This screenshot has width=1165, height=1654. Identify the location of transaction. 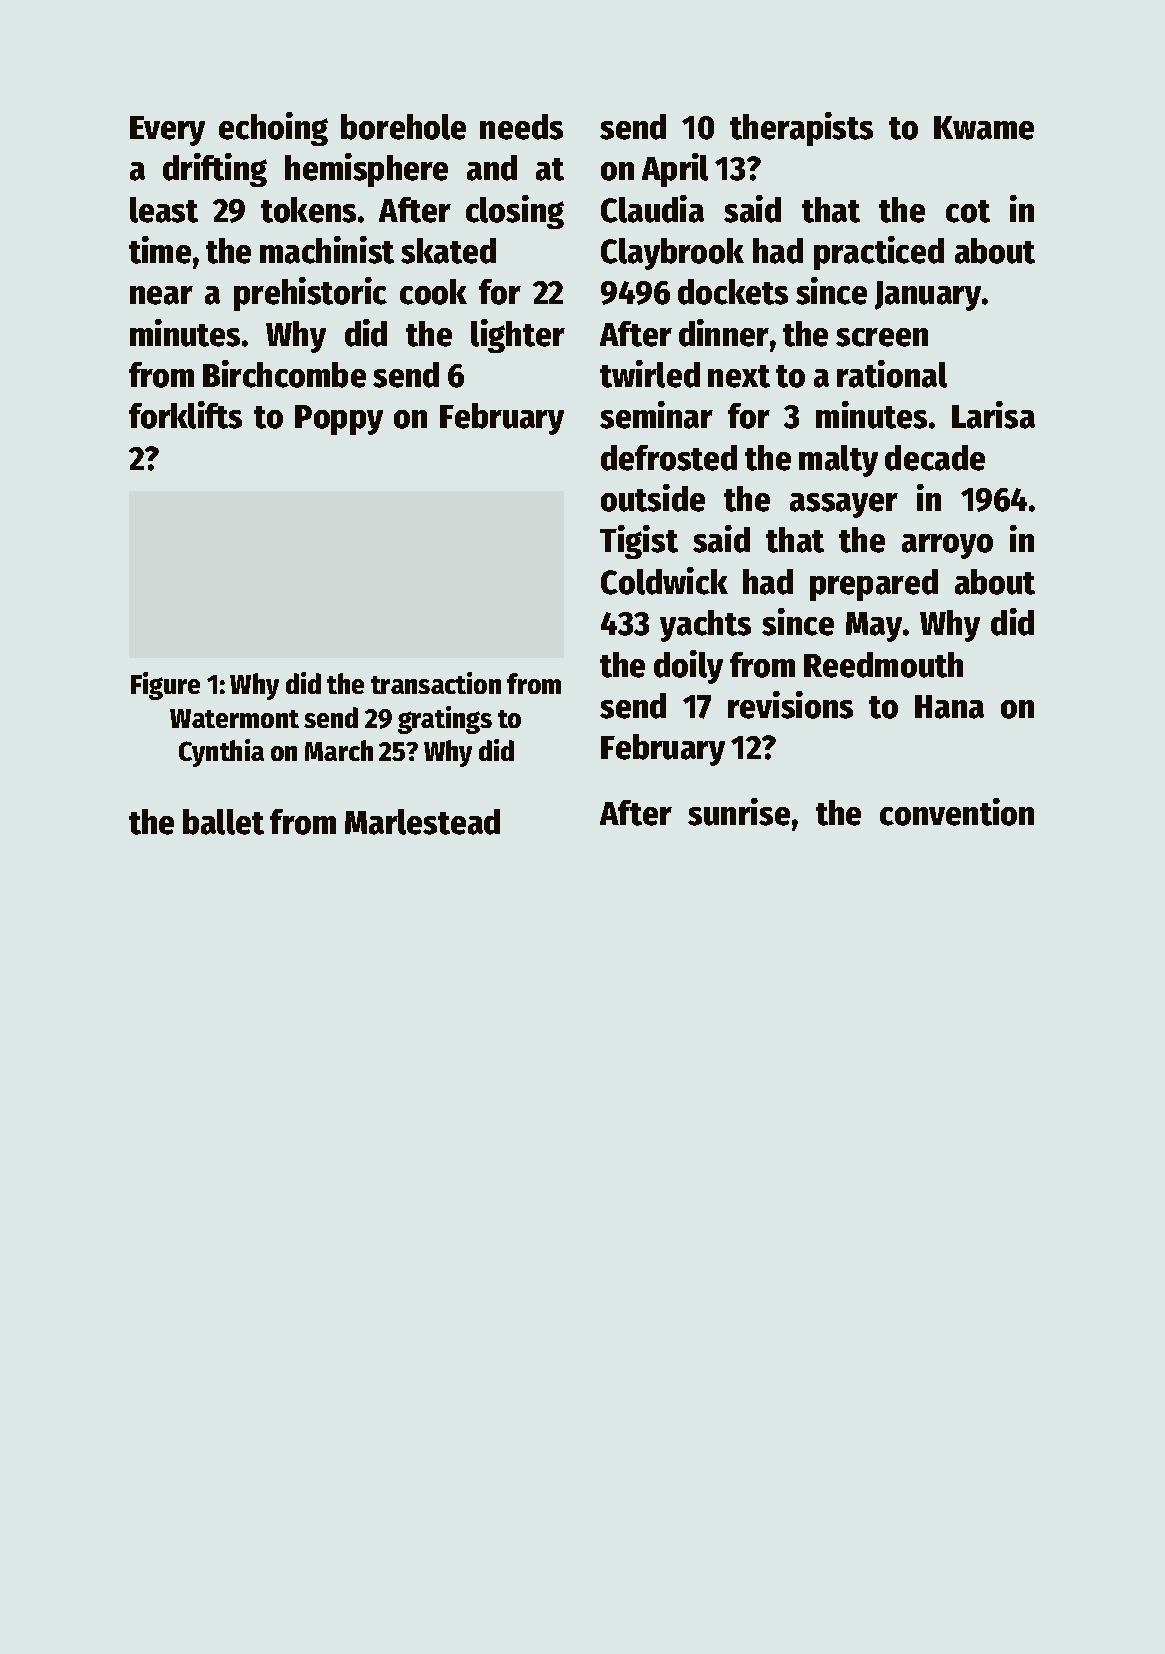
(436, 683).
